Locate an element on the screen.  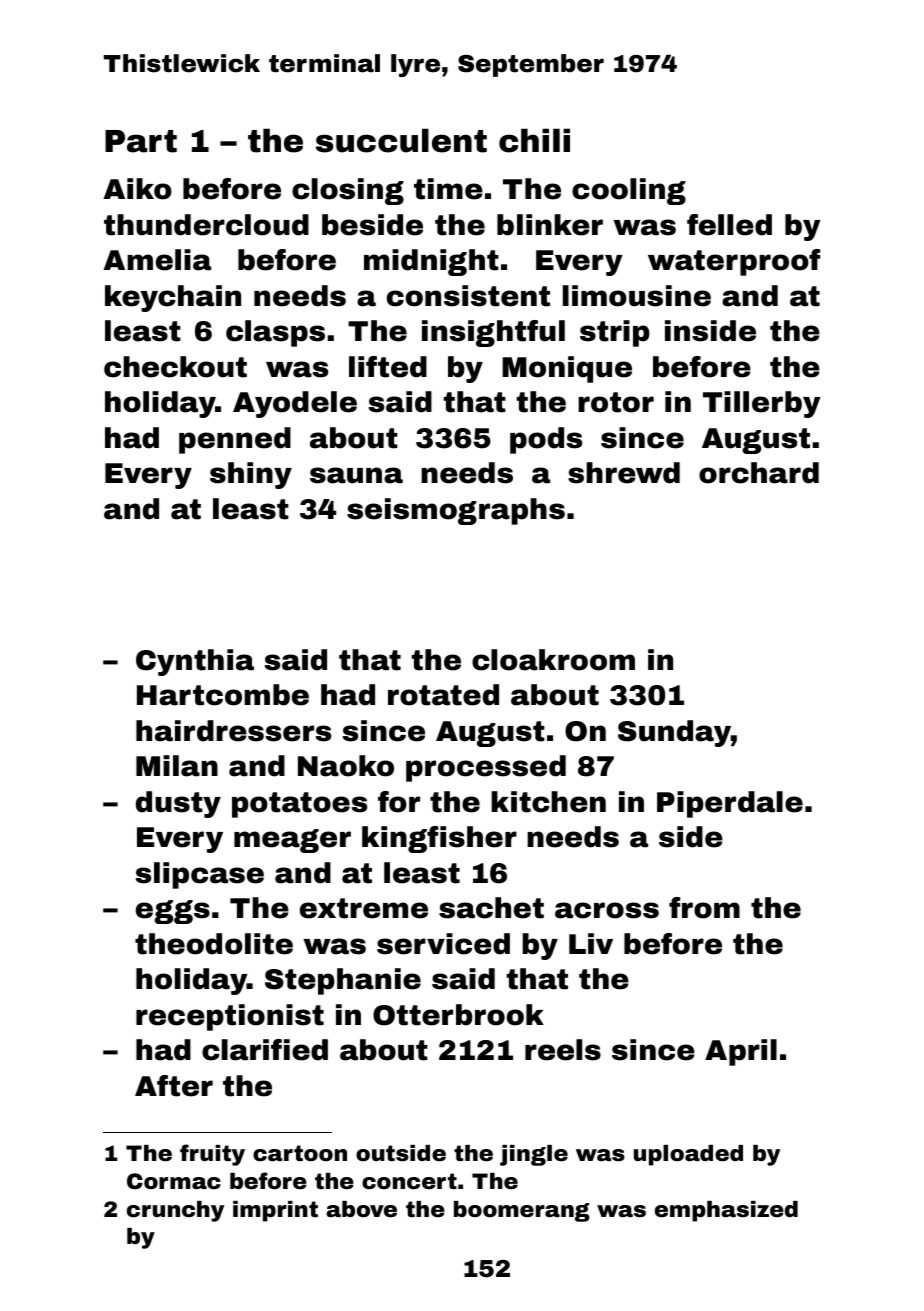
felled is located at coordinates (729, 225).
